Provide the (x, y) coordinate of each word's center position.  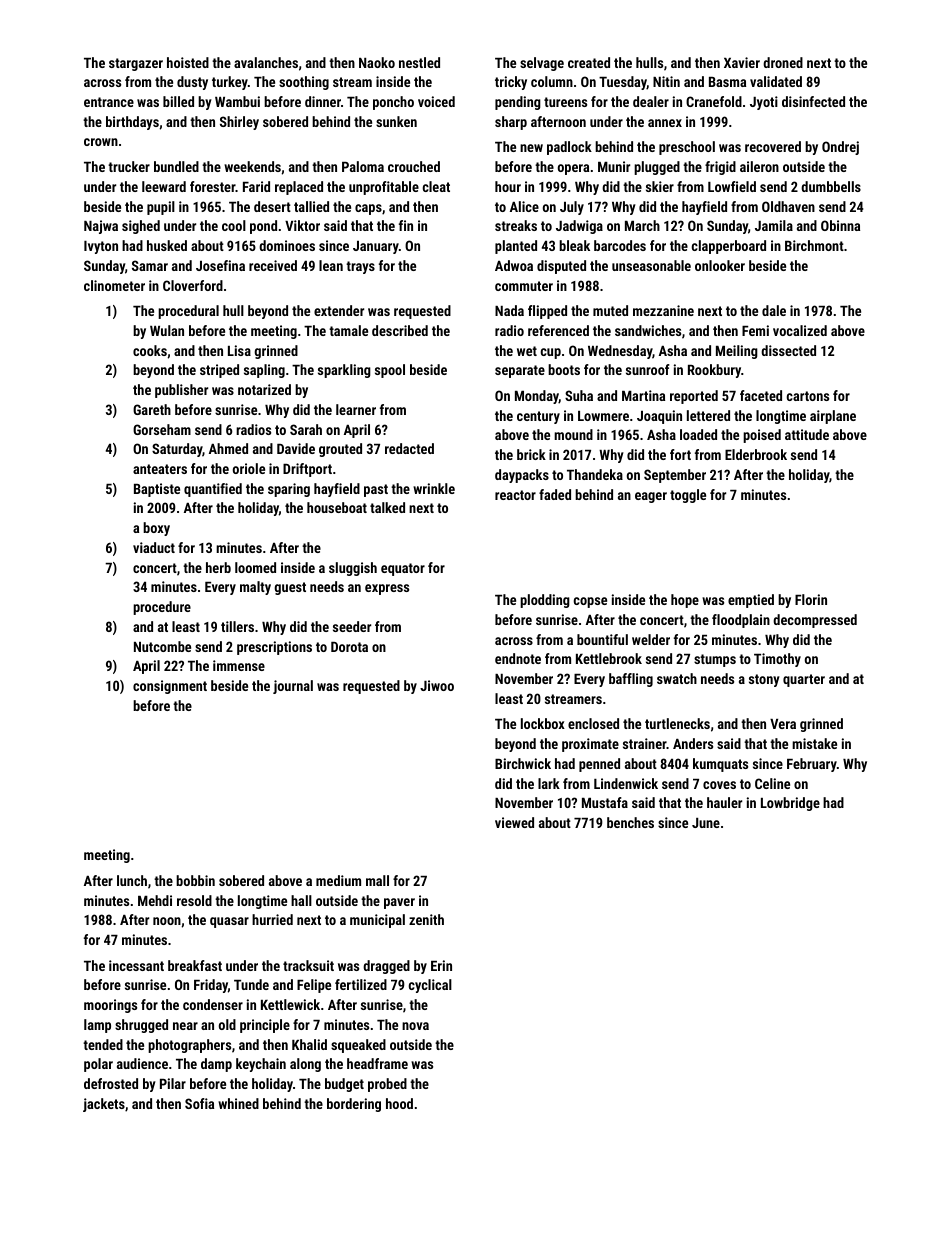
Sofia (199, 1103)
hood (399, 1103)
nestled (419, 62)
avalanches (266, 62)
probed (387, 1085)
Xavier (742, 62)
